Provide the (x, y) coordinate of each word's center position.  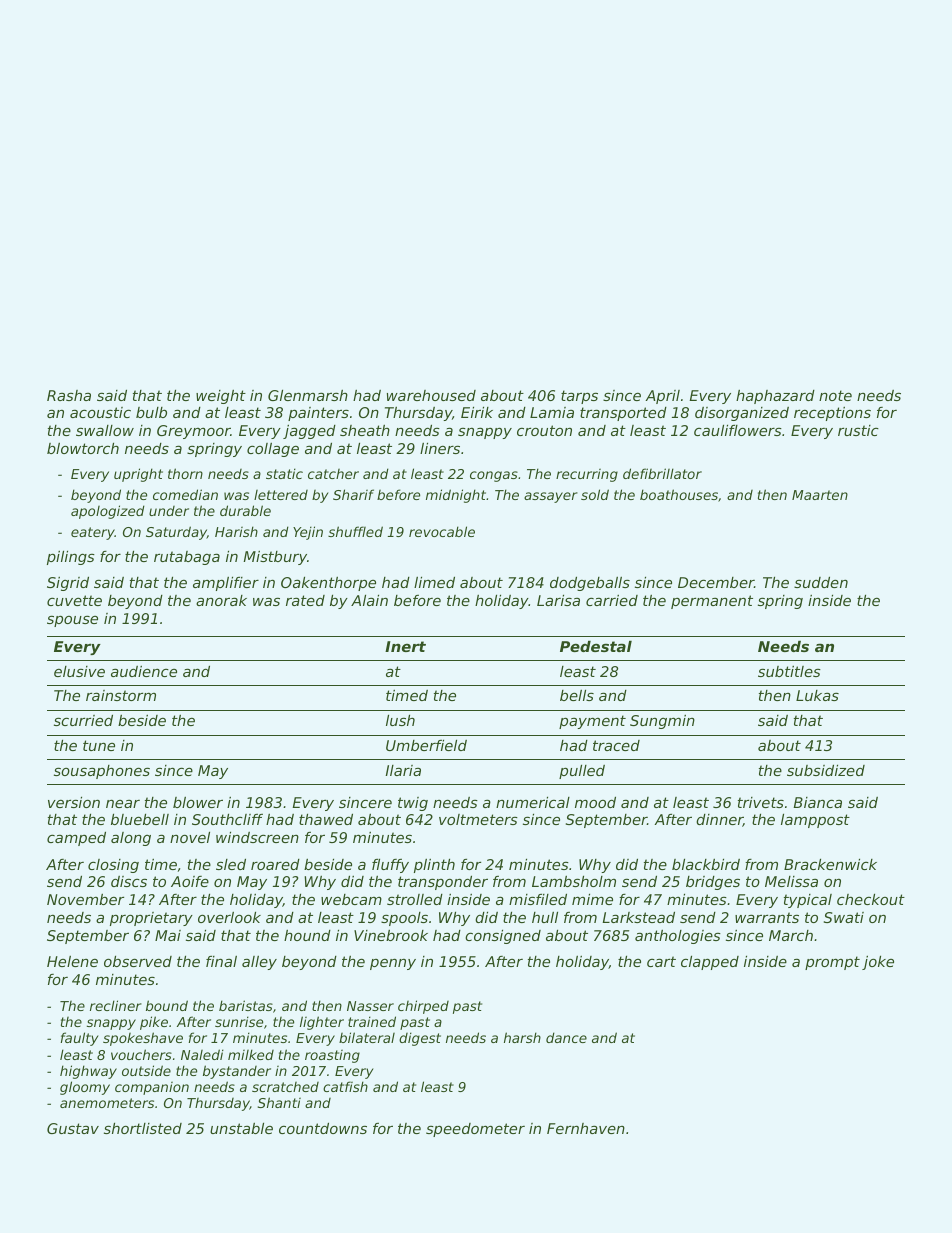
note (835, 395)
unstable (241, 1128)
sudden (821, 582)
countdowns (323, 1128)
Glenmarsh (308, 395)
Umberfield (426, 745)
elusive (79, 671)
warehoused (431, 395)
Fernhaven (586, 1128)
